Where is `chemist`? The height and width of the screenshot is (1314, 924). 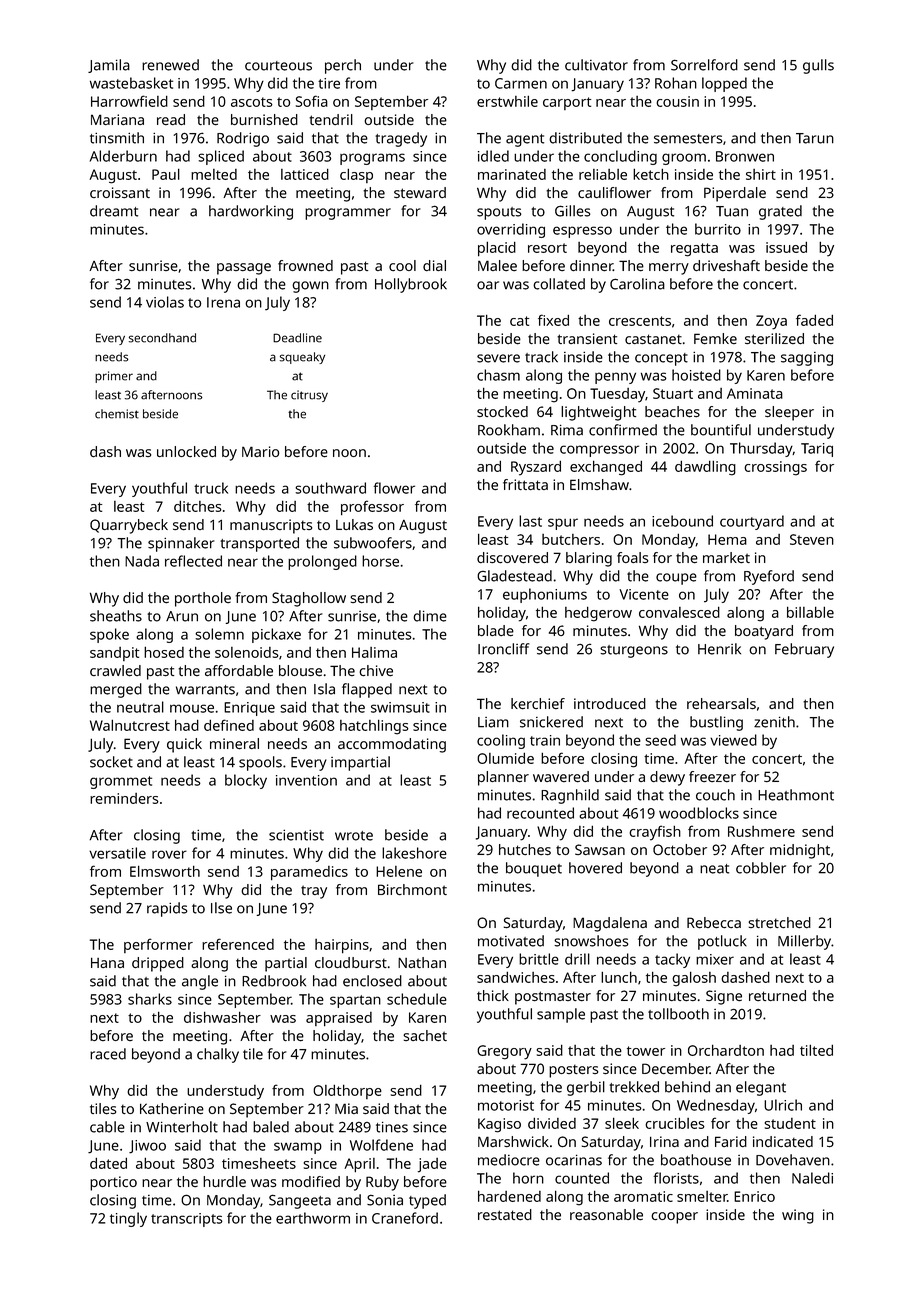
chemist is located at coordinates (117, 414).
